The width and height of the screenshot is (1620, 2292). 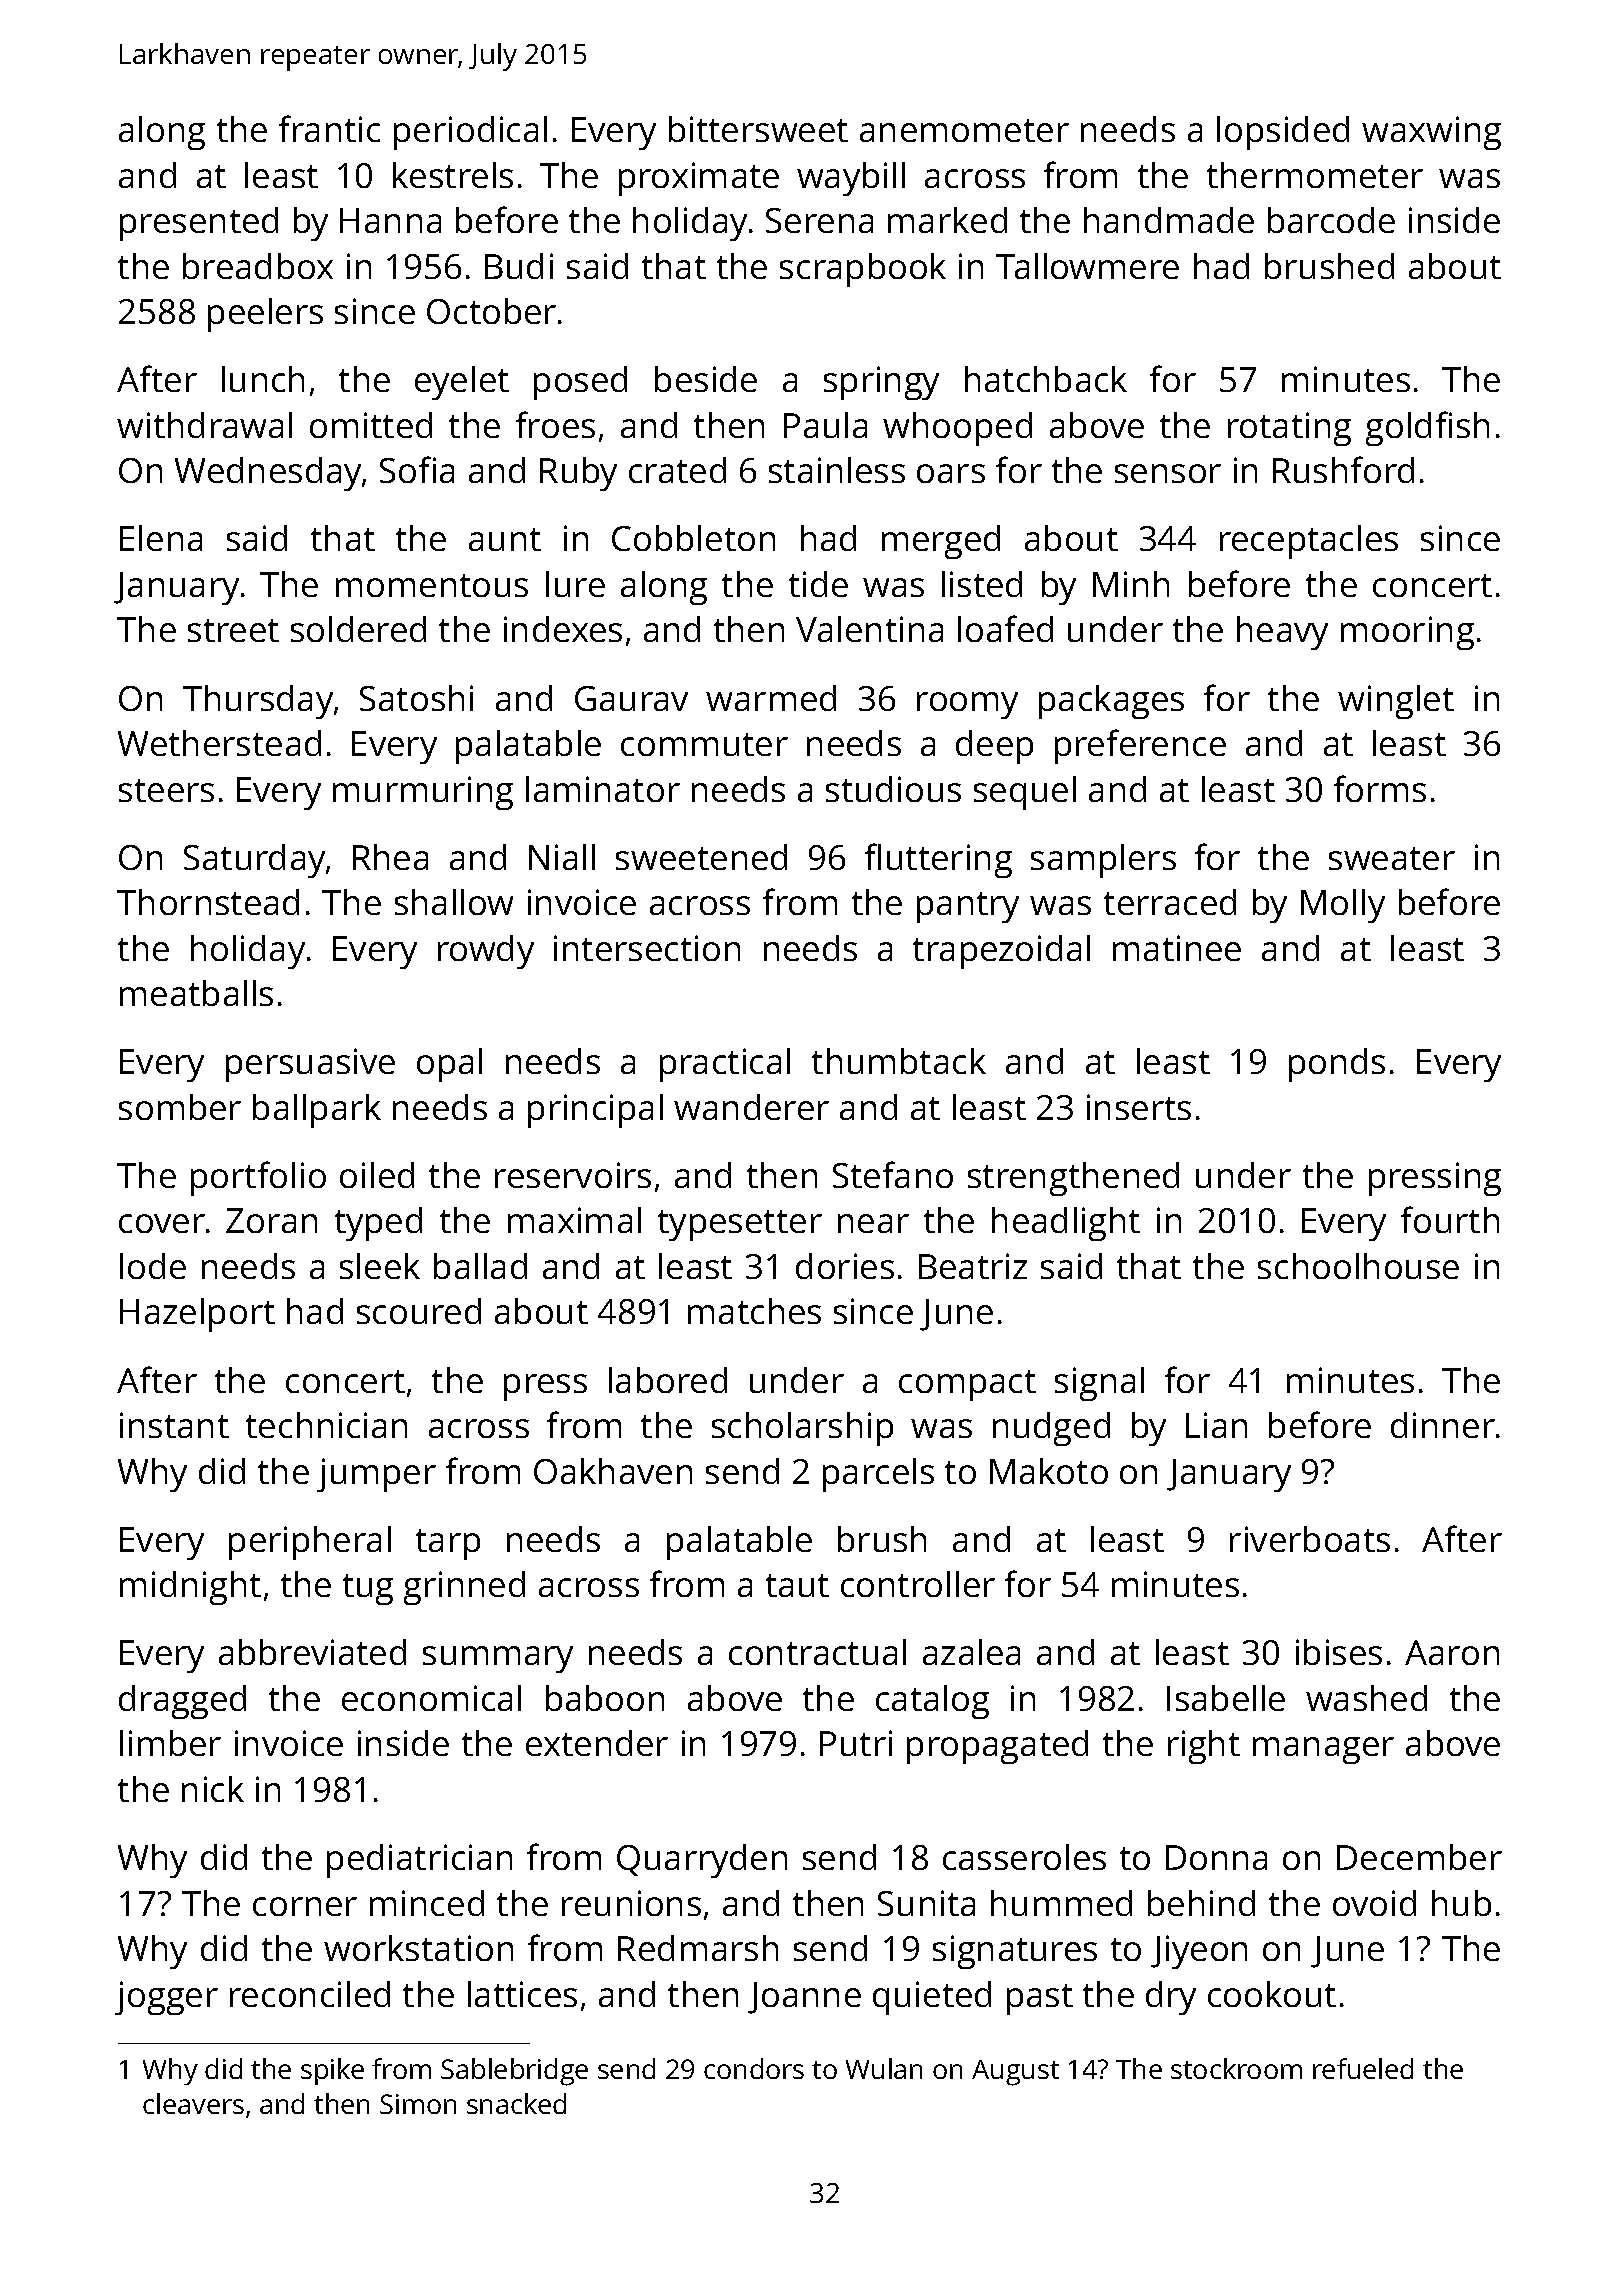 I want to click on posed, so click(x=580, y=383).
